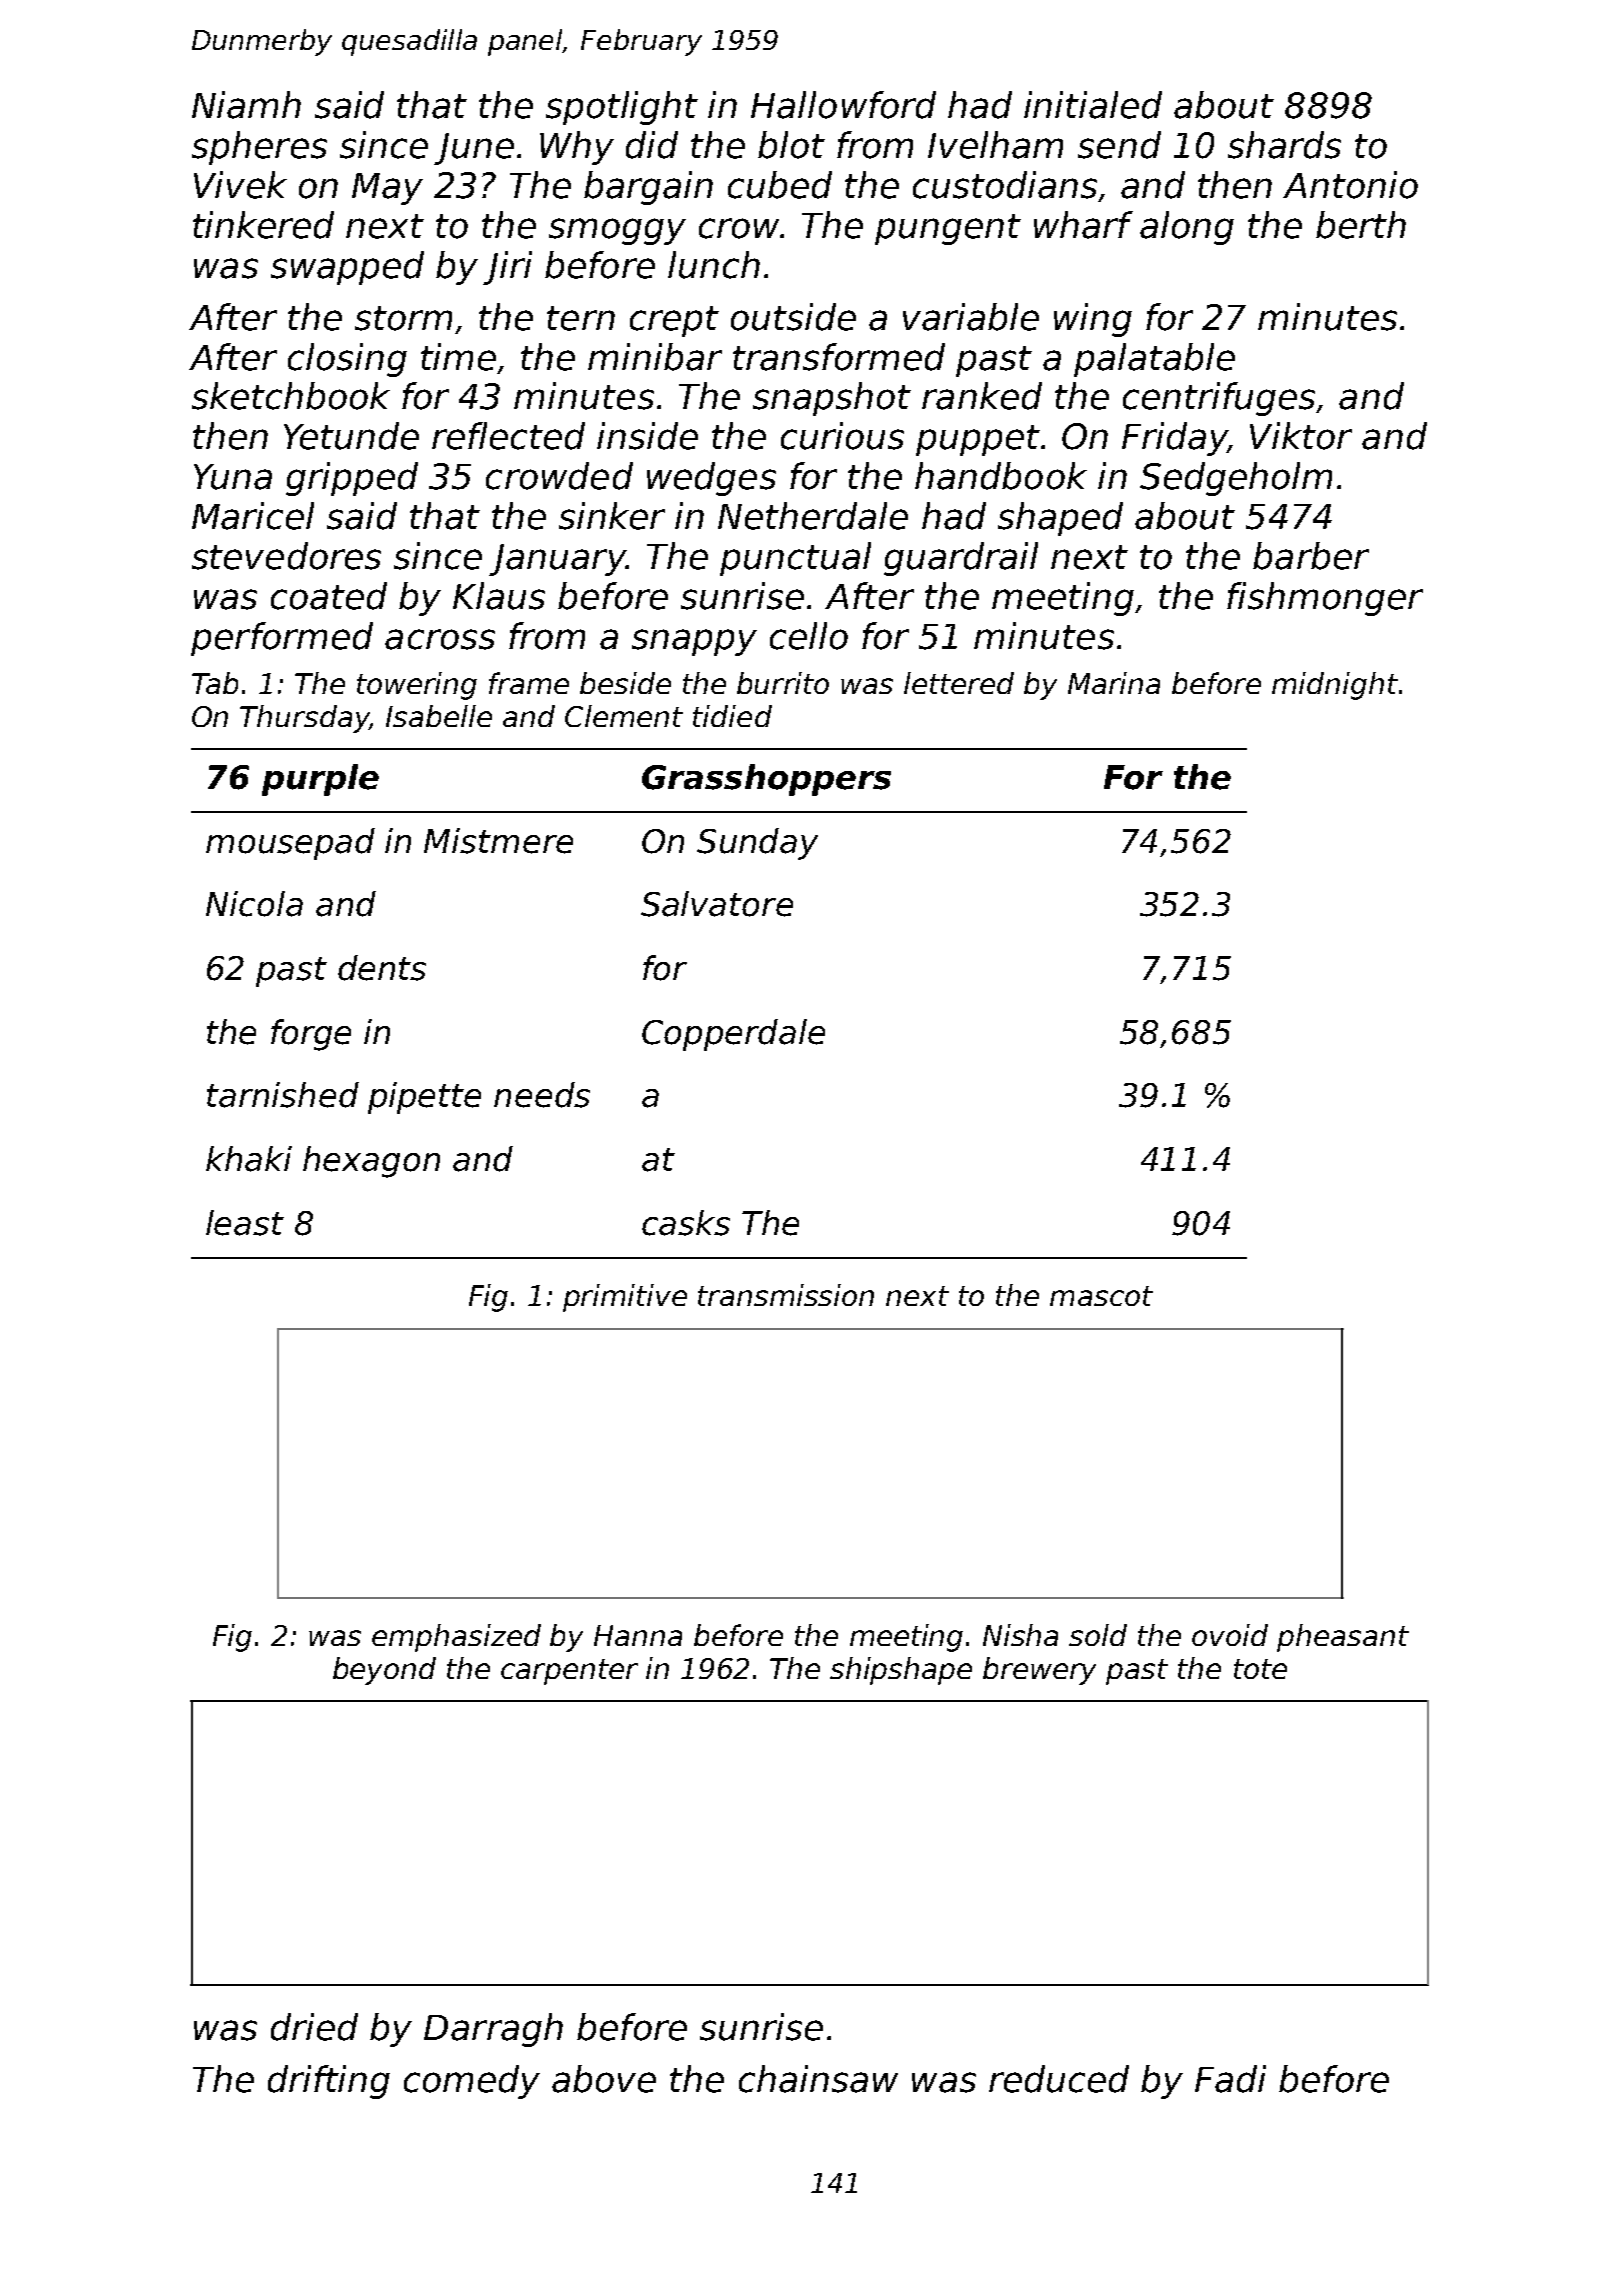  Describe the element at coordinates (304, 719) in the image. I see `Thursday` at that location.
